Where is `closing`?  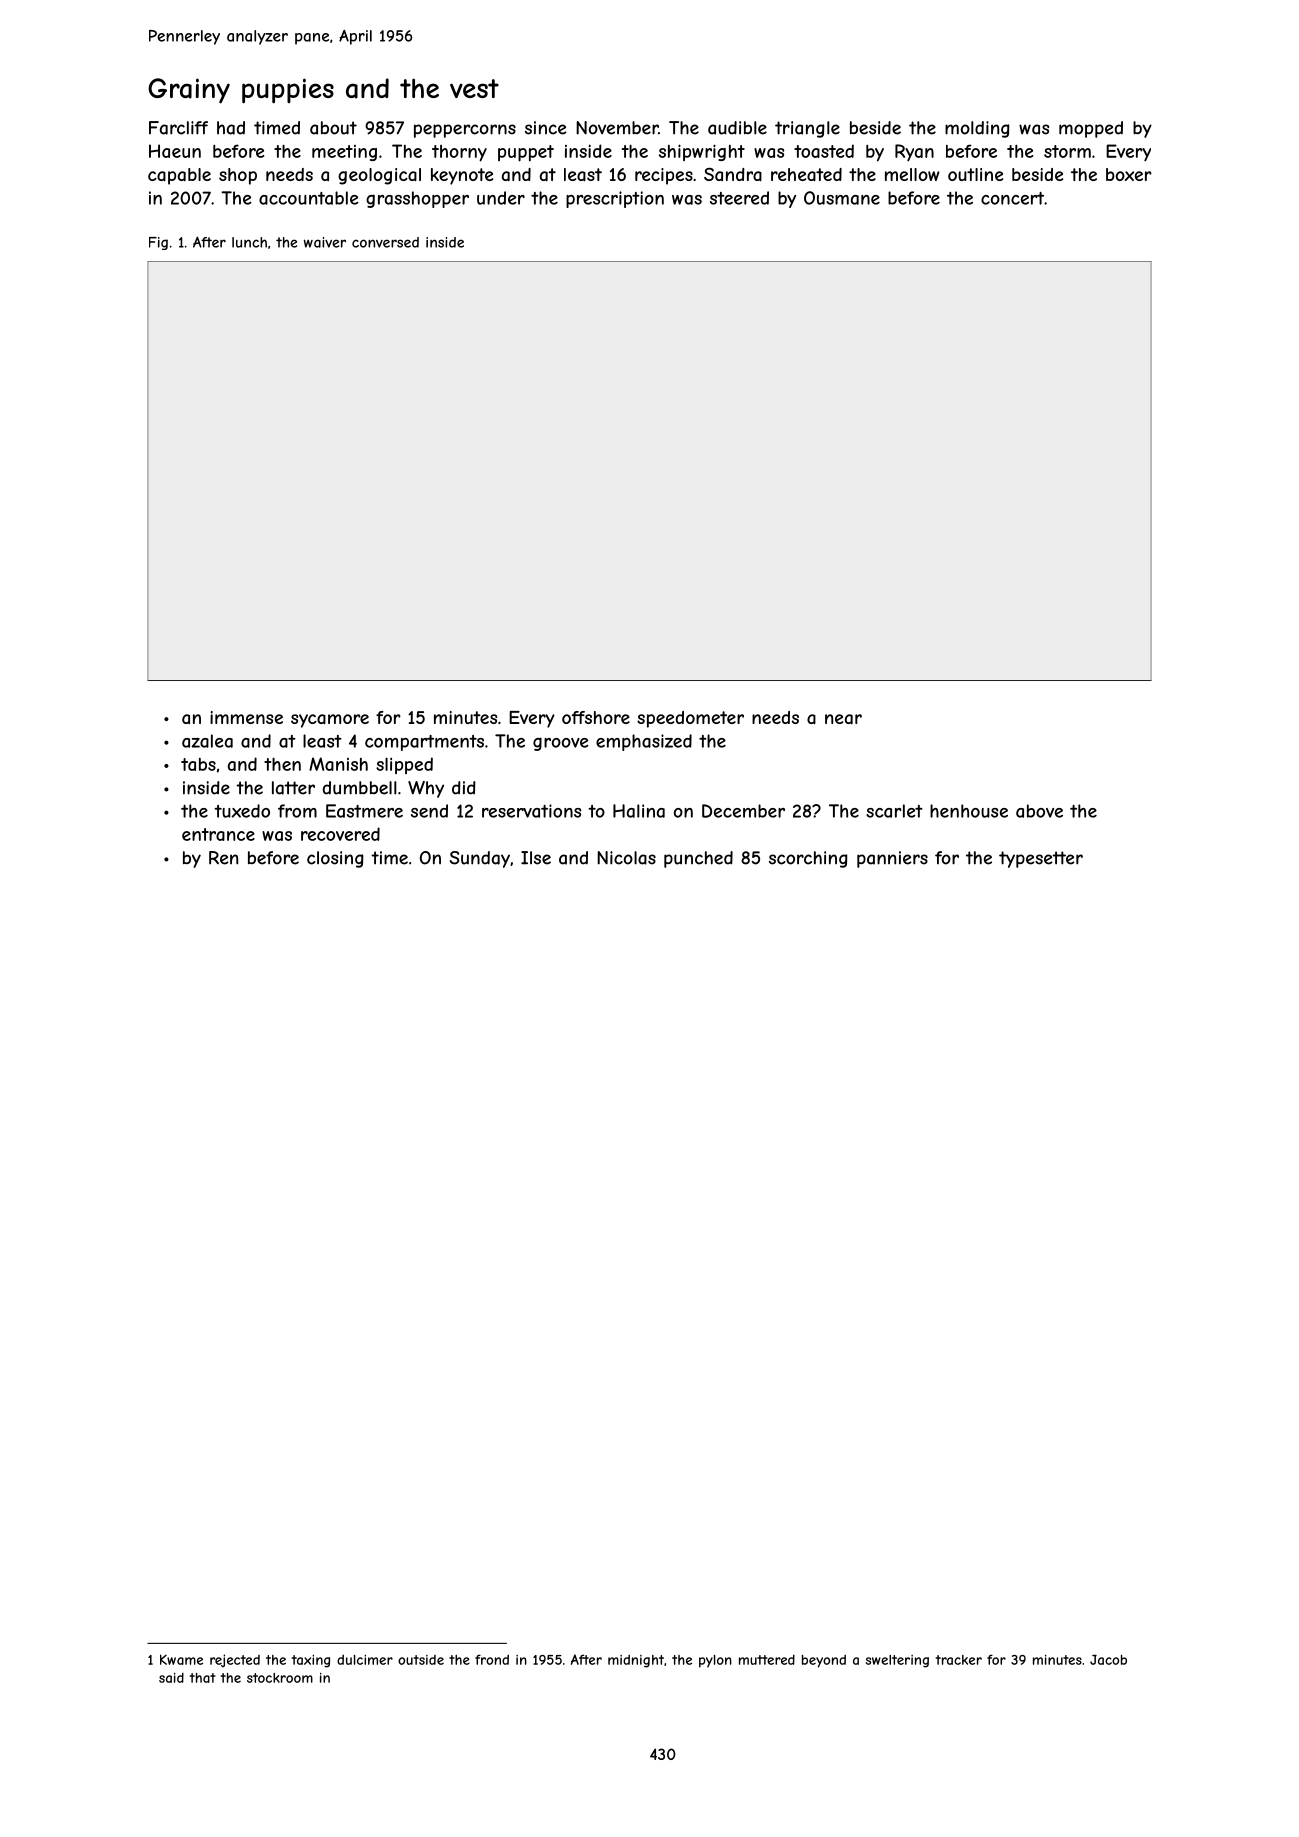
closing is located at coordinates (335, 859).
